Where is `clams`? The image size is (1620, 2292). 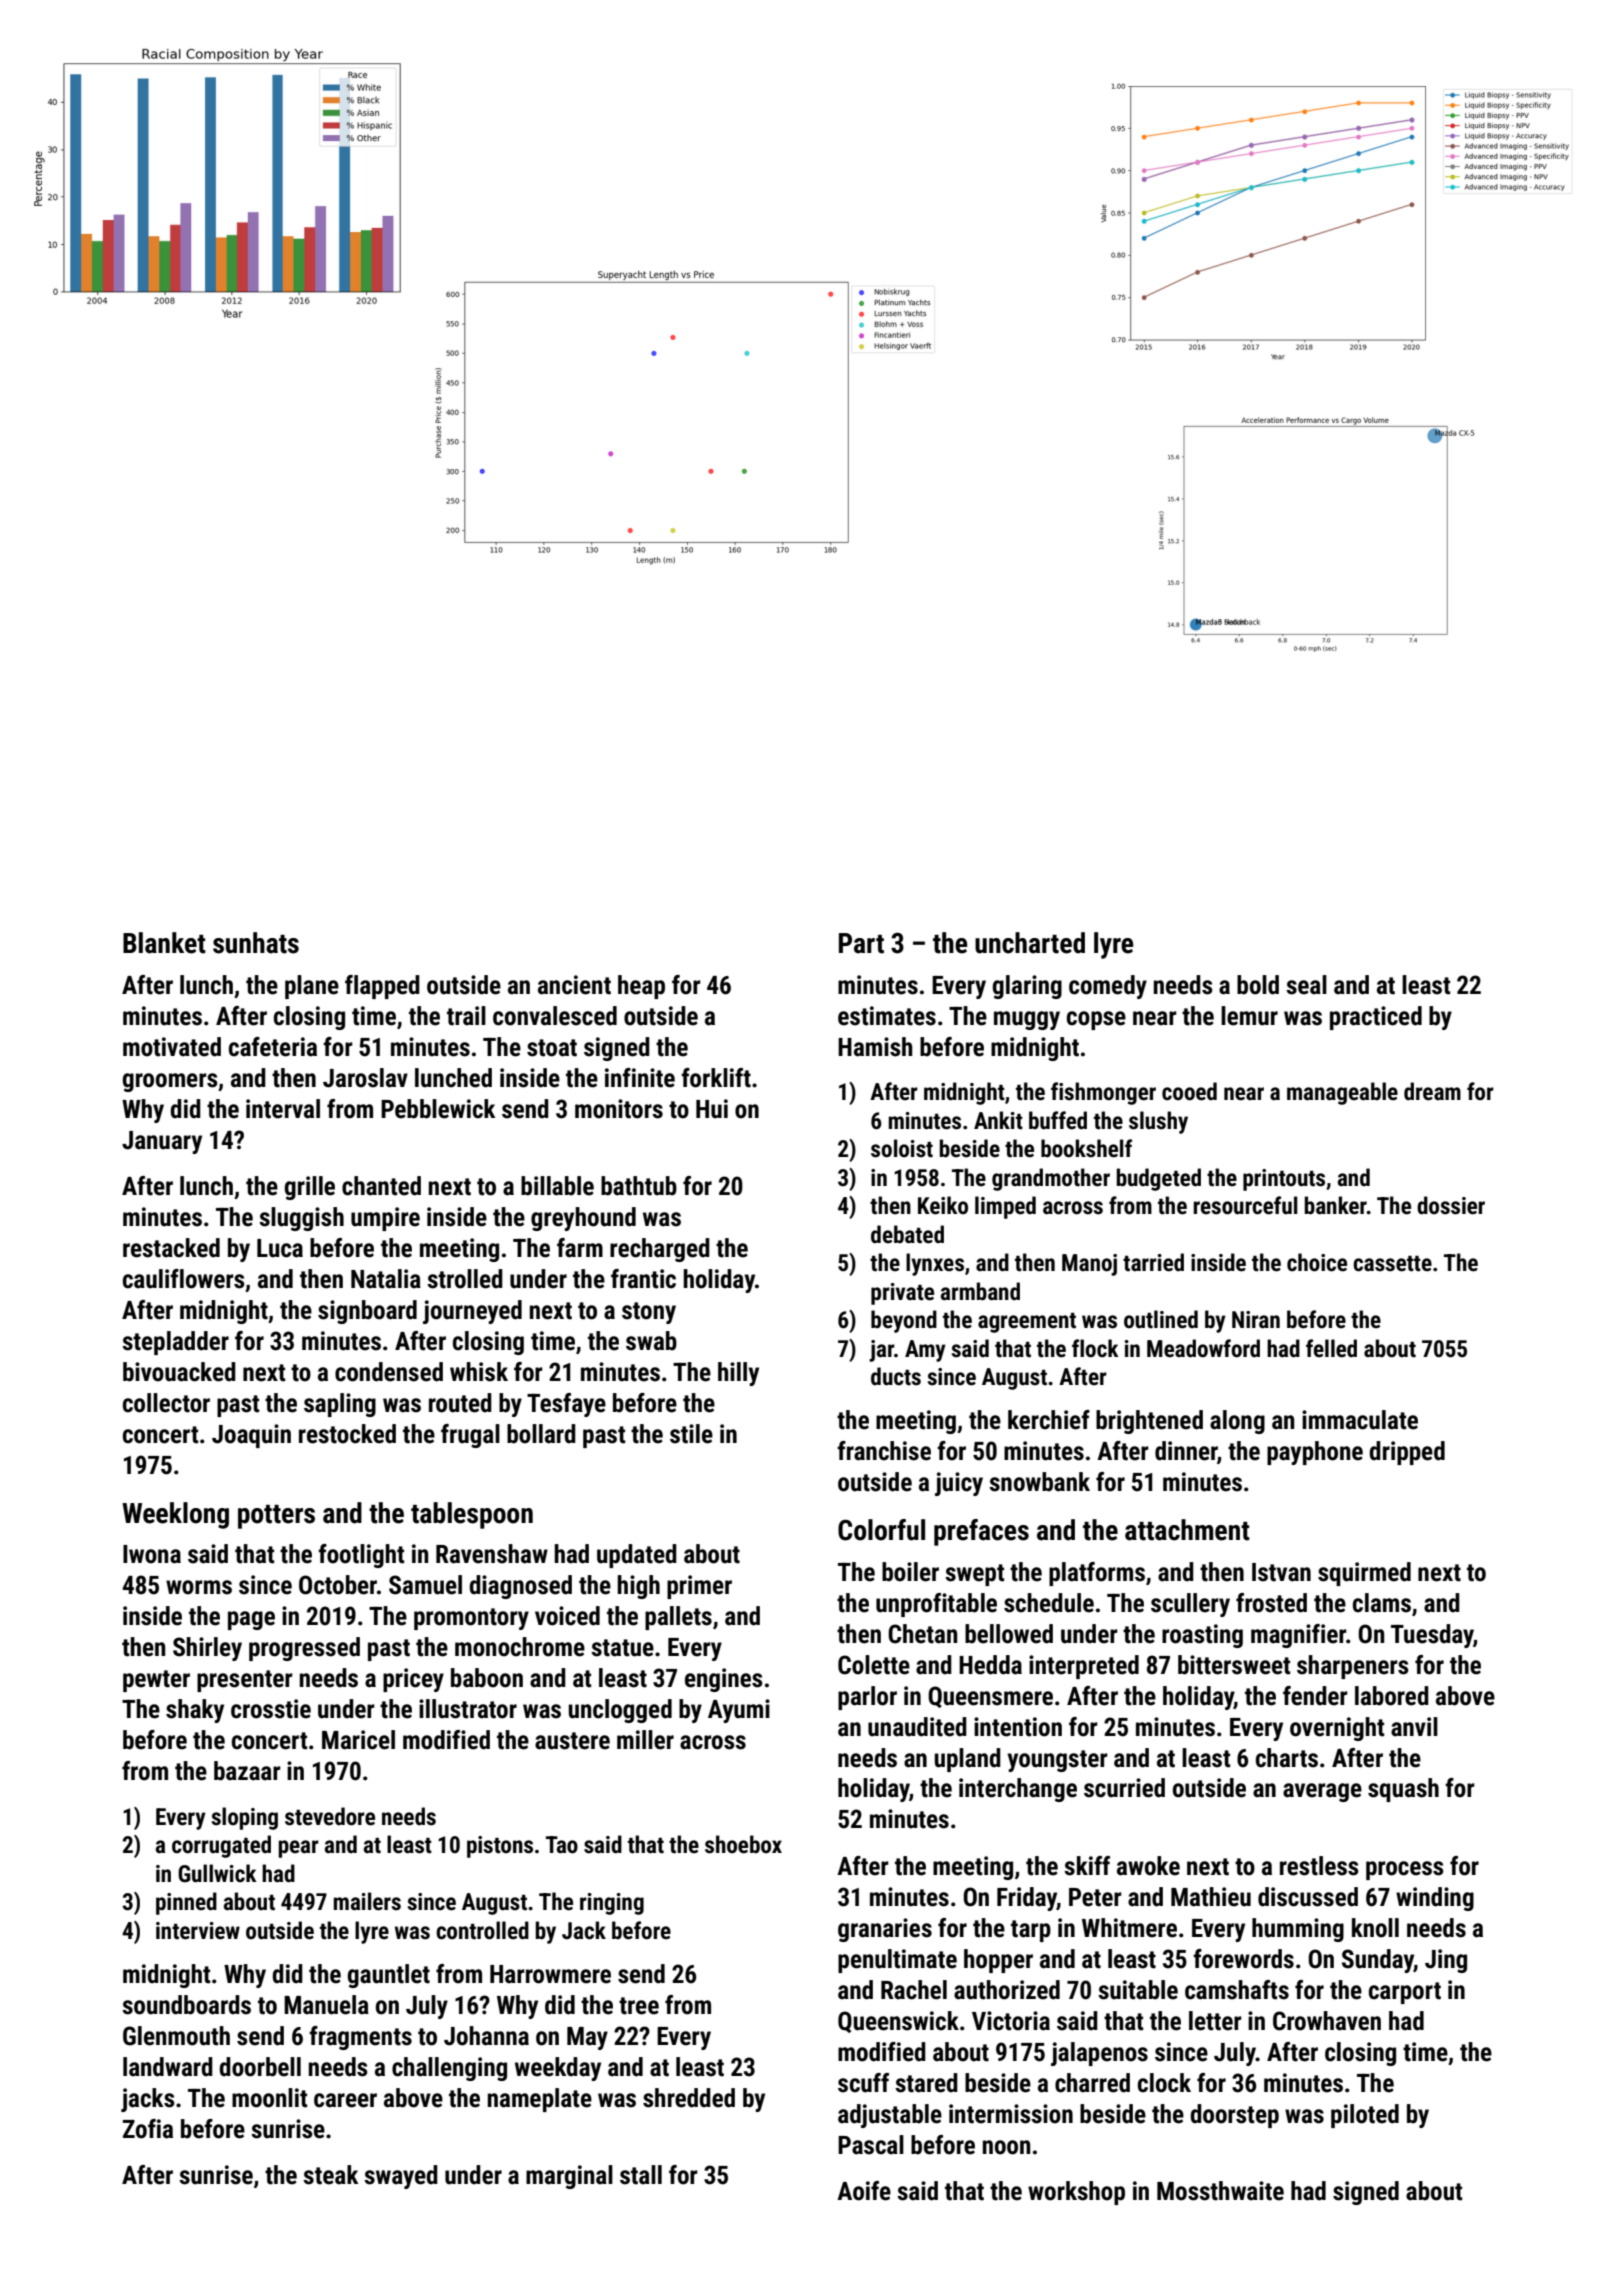
clams is located at coordinates (1382, 1603).
